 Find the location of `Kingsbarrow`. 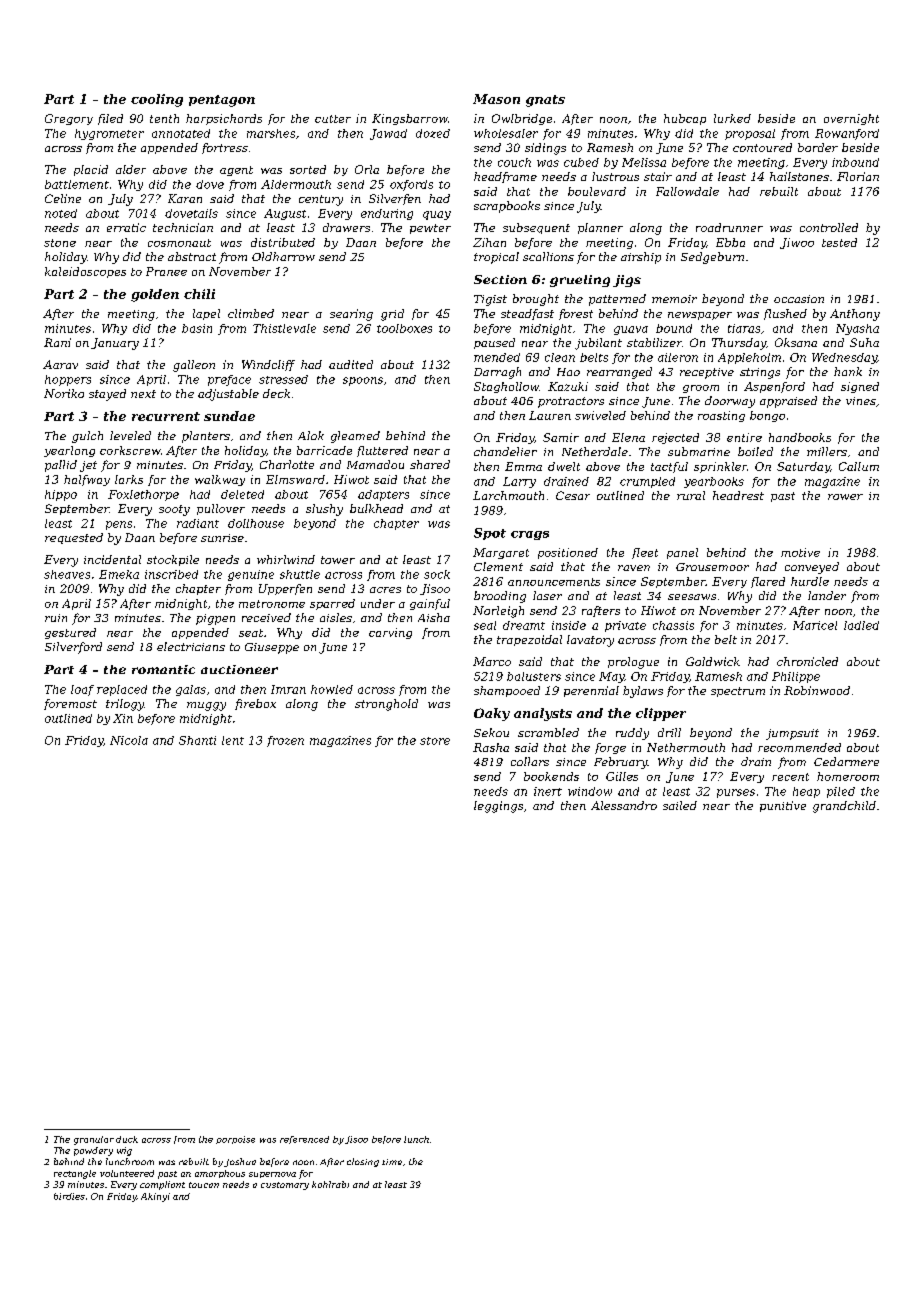

Kingsbarrow is located at coordinates (410, 119).
